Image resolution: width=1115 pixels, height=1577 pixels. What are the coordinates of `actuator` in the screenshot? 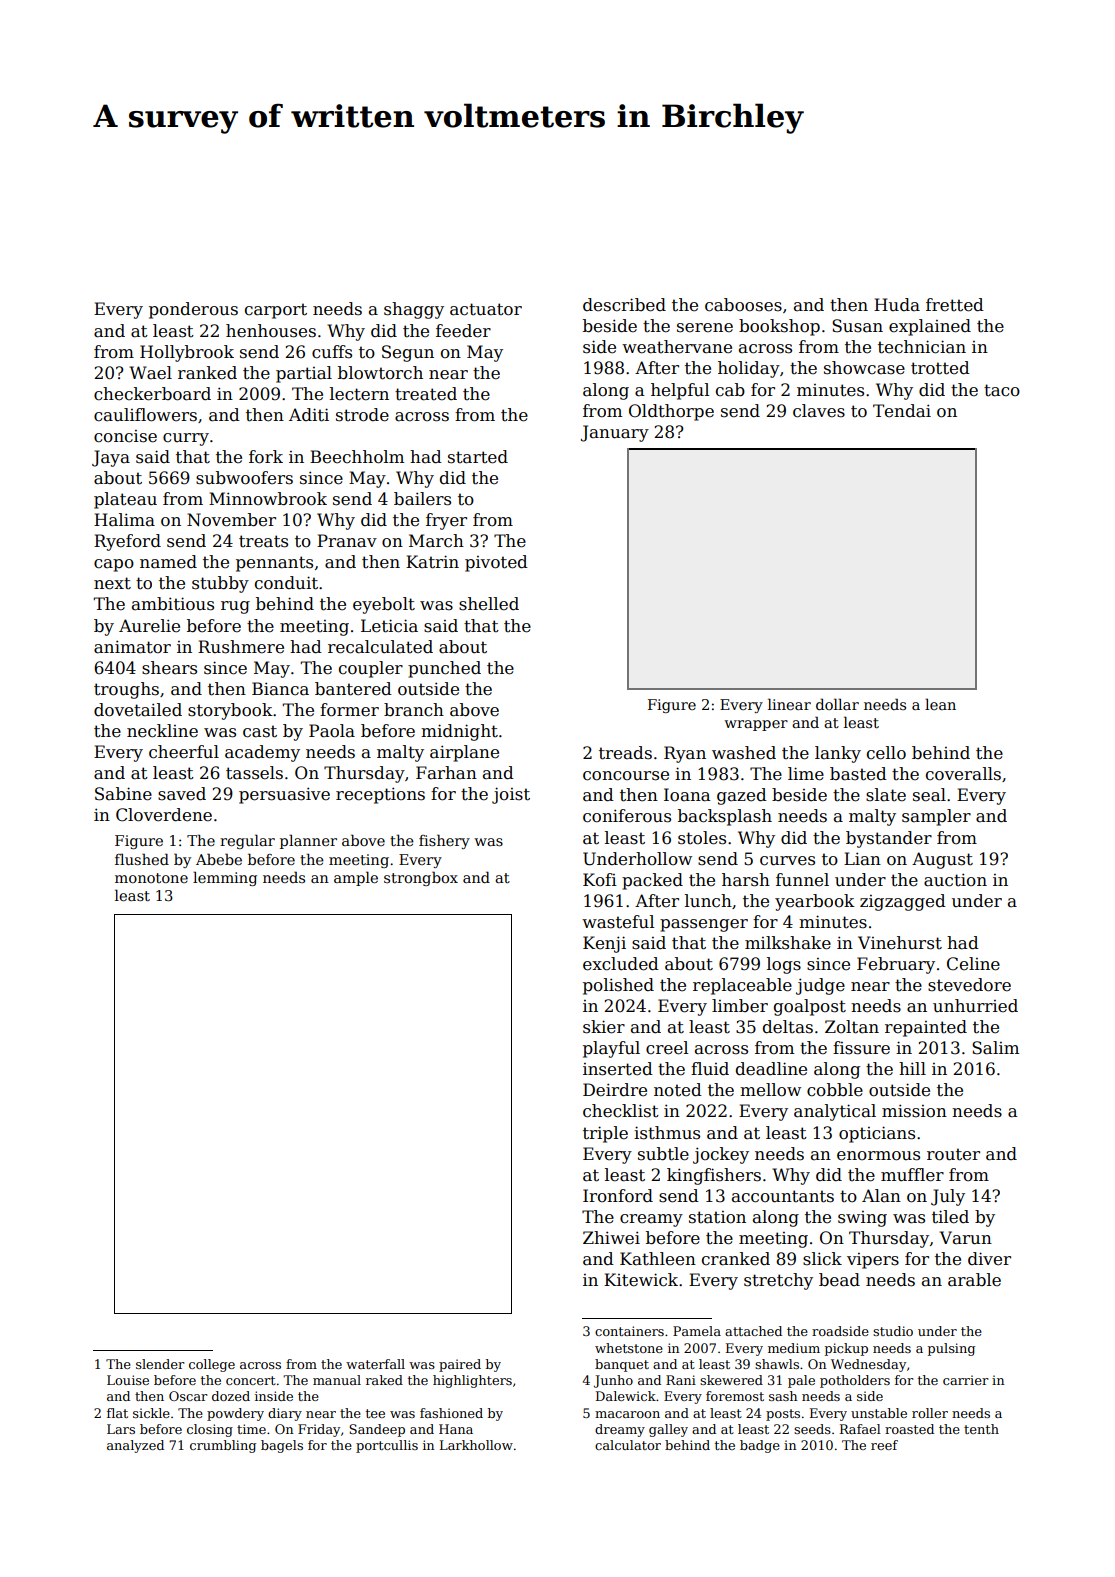 It's located at (486, 309).
